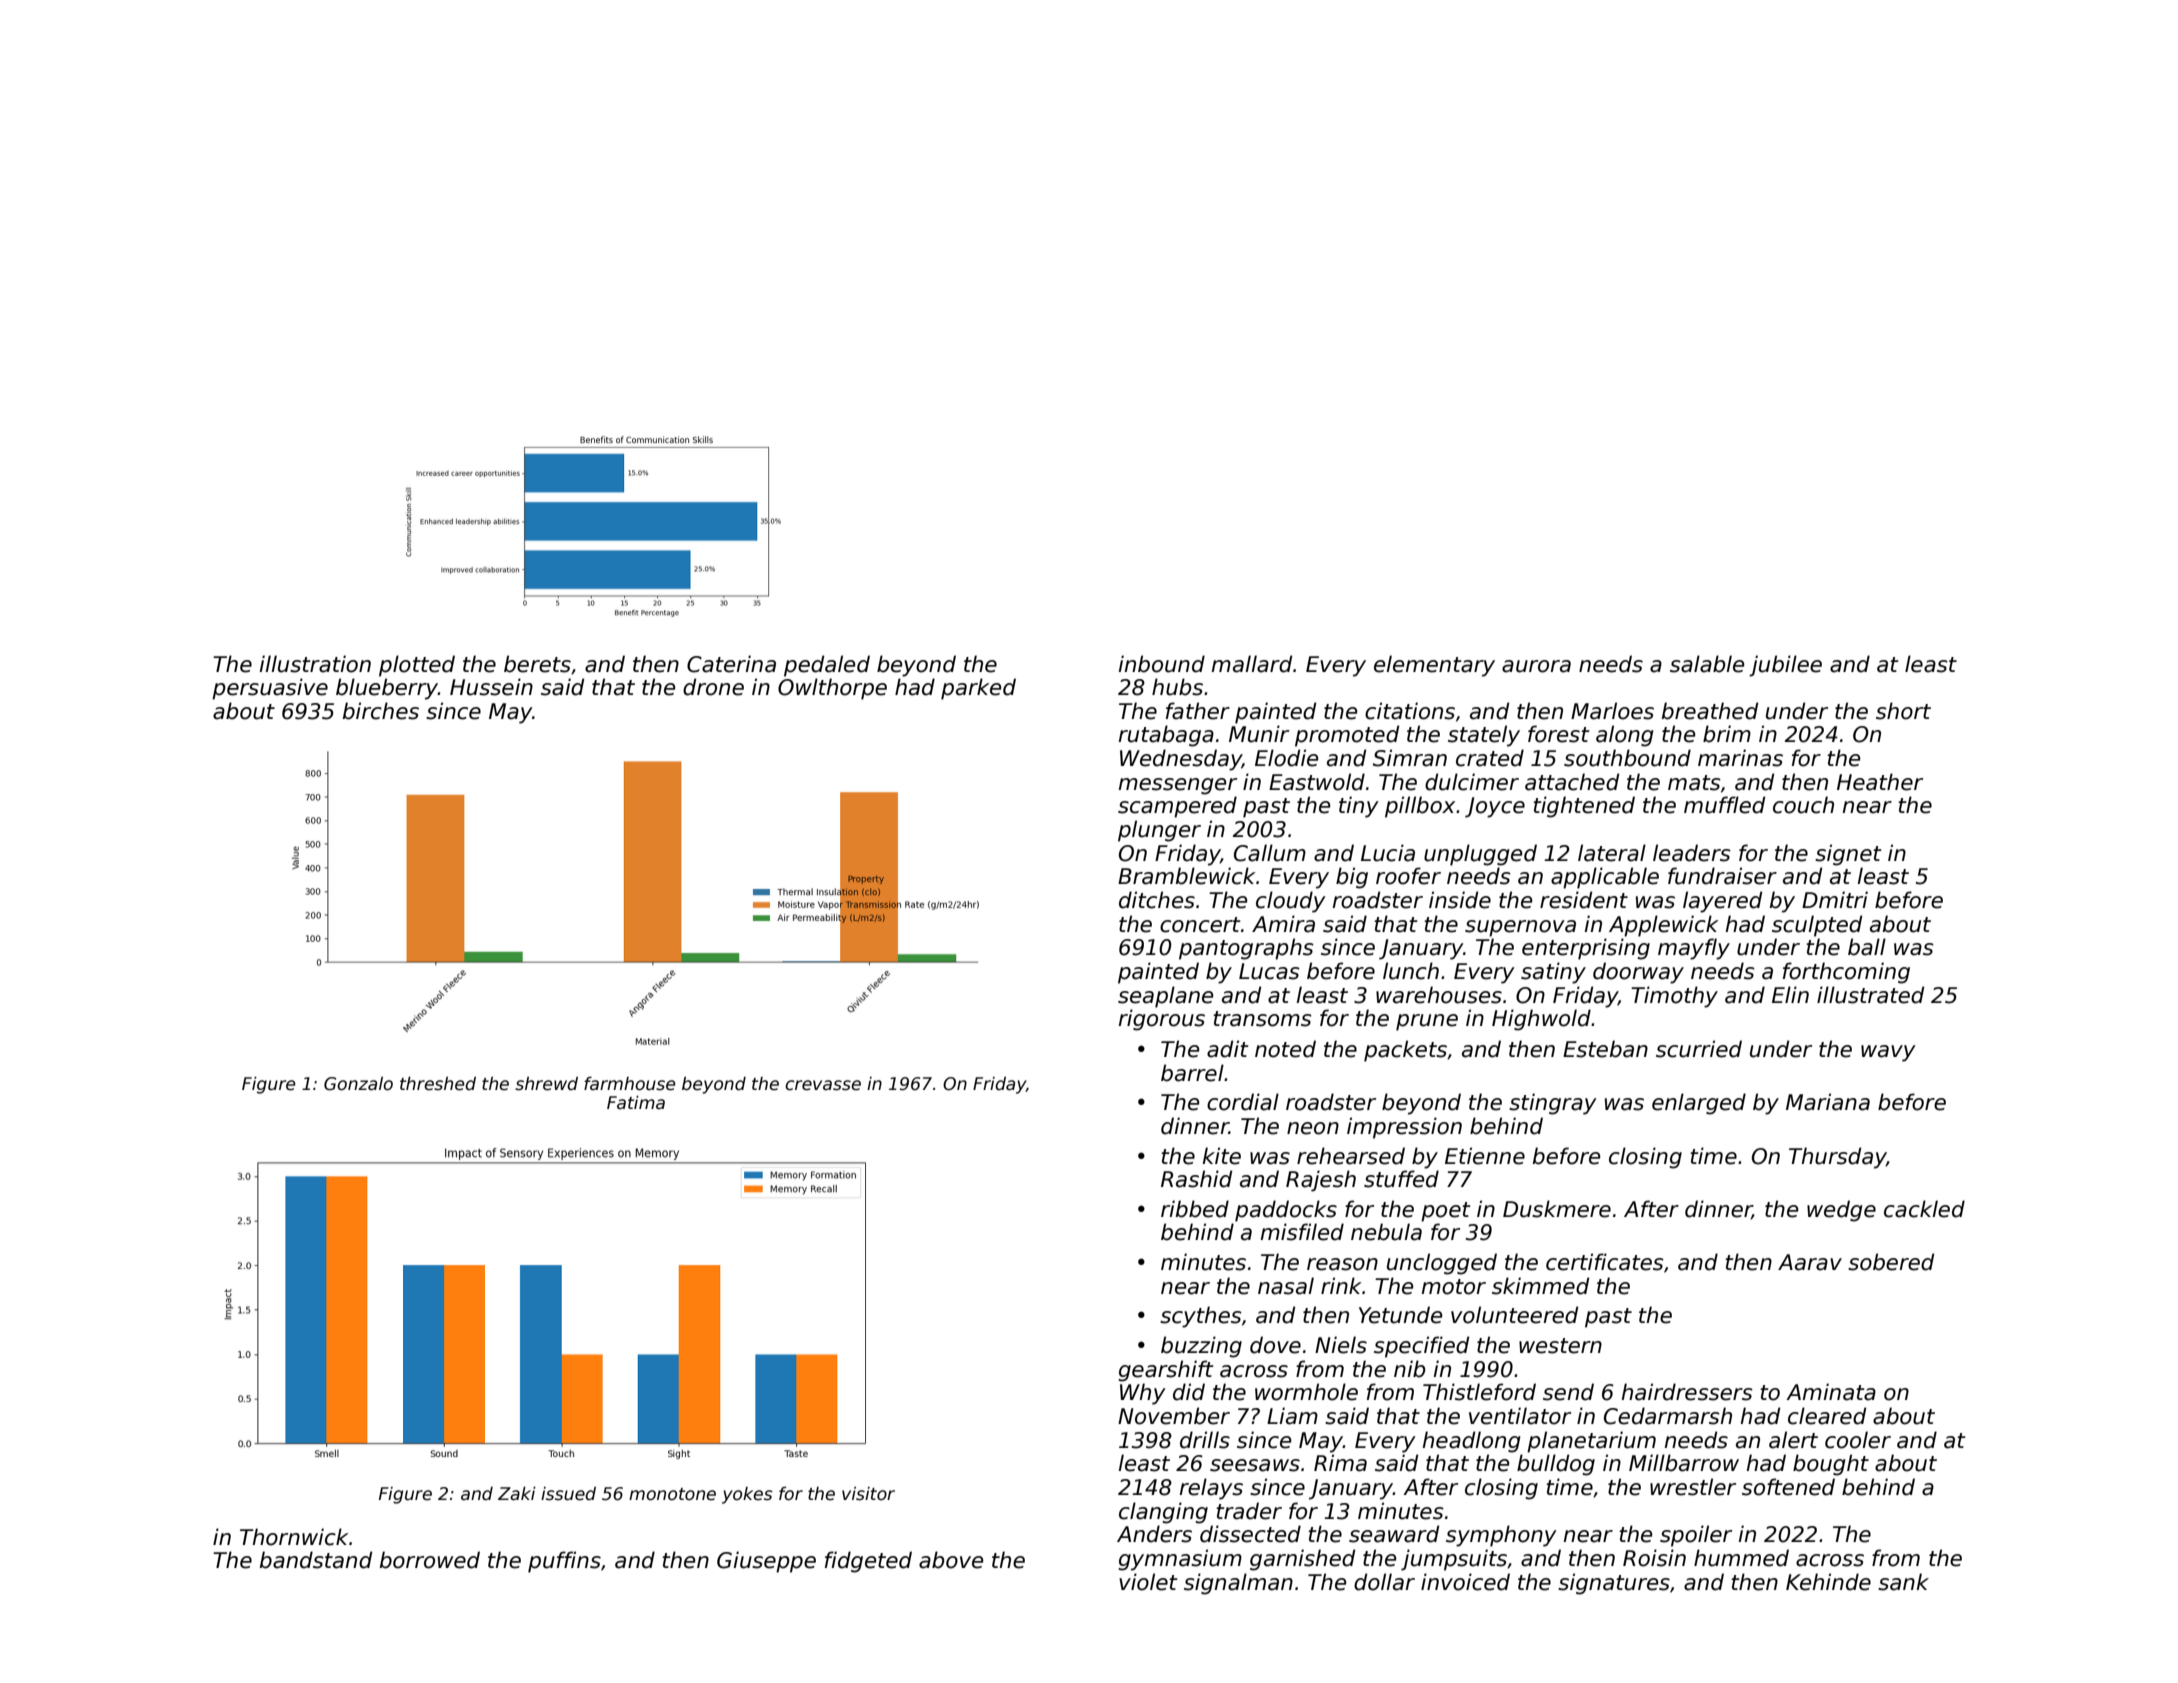 Image resolution: width=2178 pixels, height=1683 pixels. Describe the element at coordinates (1568, 1392) in the screenshot. I see `send` at that location.
